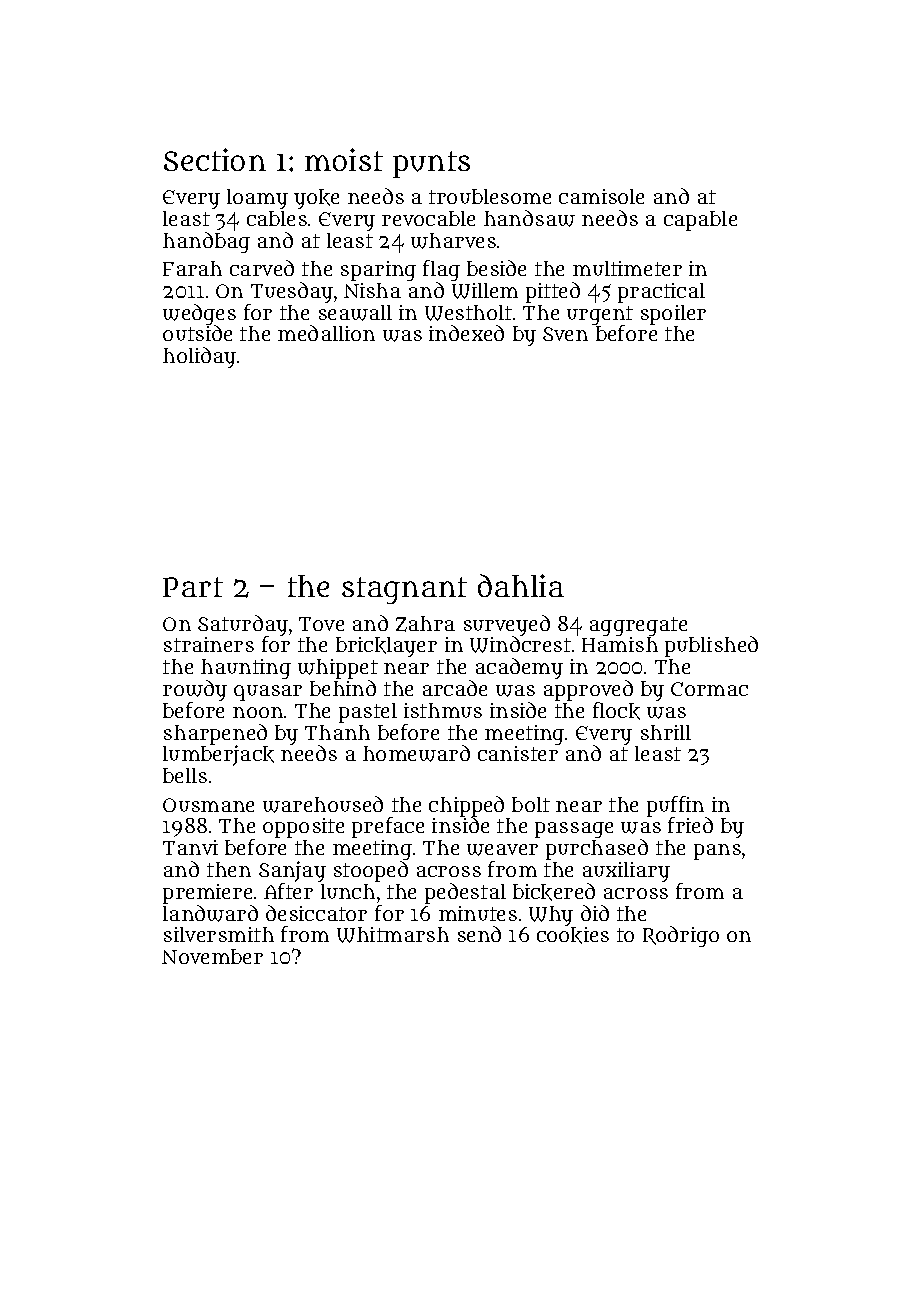 This screenshot has height=1311, width=924. What do you see at coordinates (601, 196) in the screenshot?
I see `camisole` at bounding box center [601, 196].
